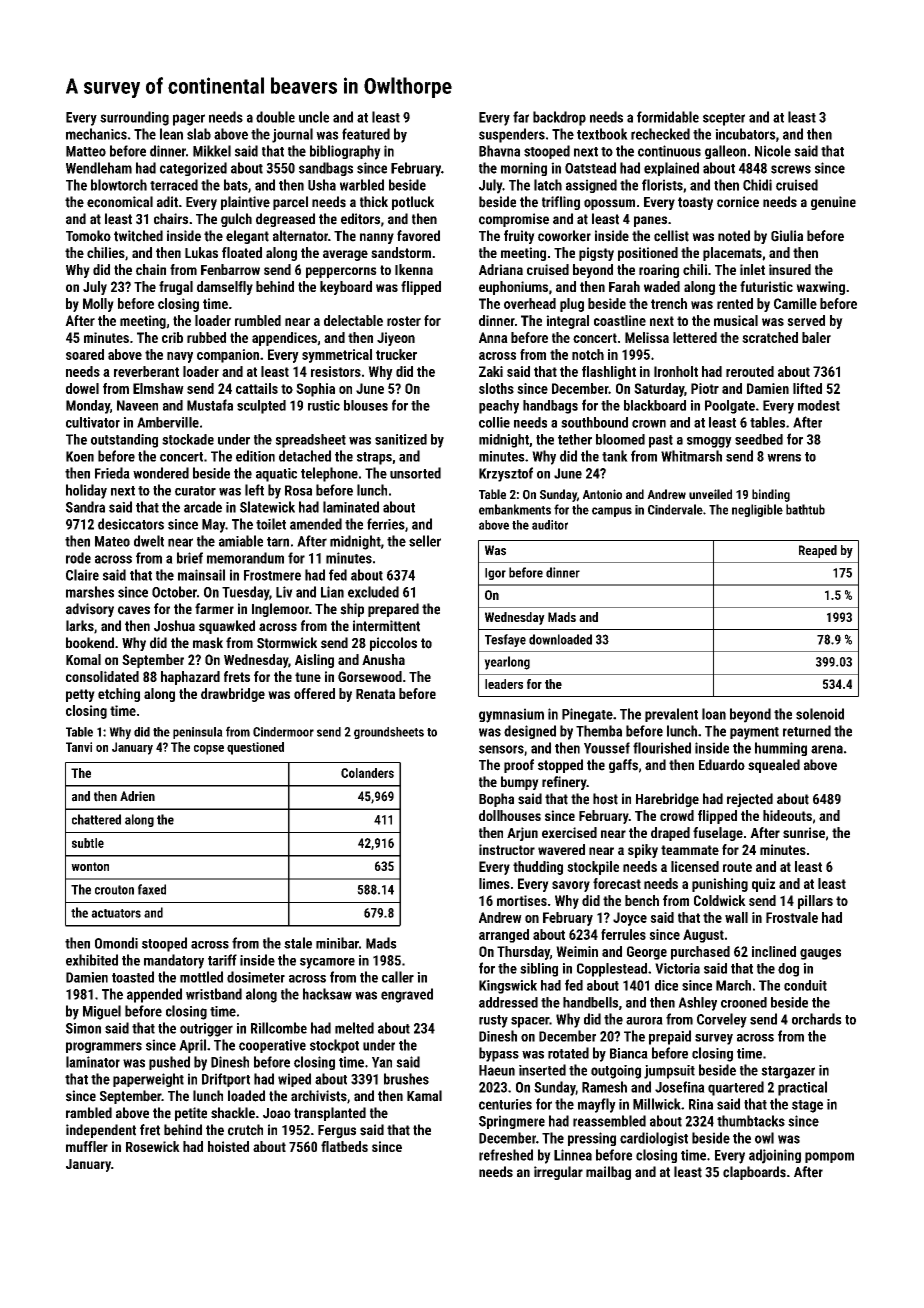 This screenshot has height=1308, width=924. Describe the element at coordinates (134, 118) in the screenshot. I see `surrounding` at that location.
